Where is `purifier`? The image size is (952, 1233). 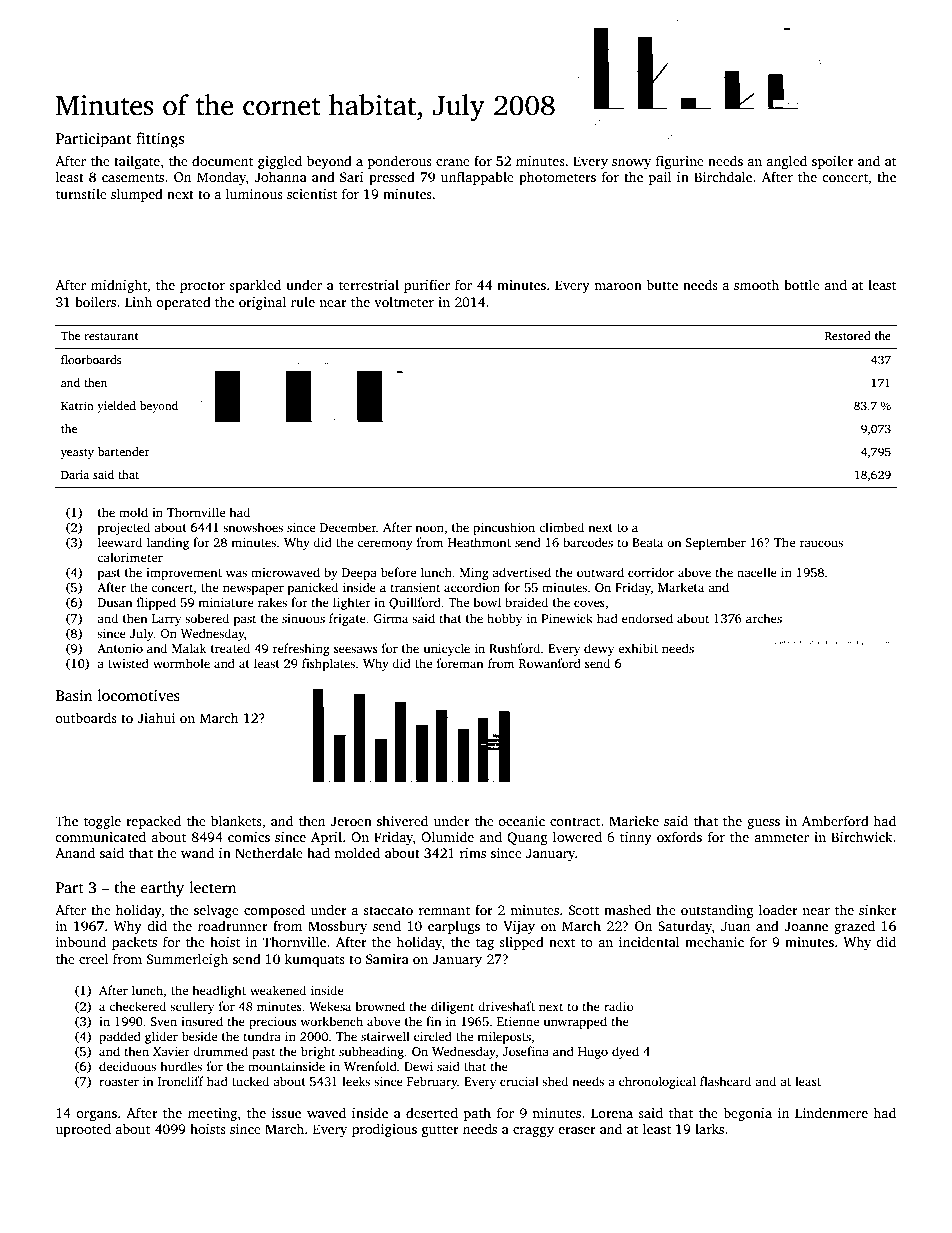
purifier is located at coordinates (427, 286).
